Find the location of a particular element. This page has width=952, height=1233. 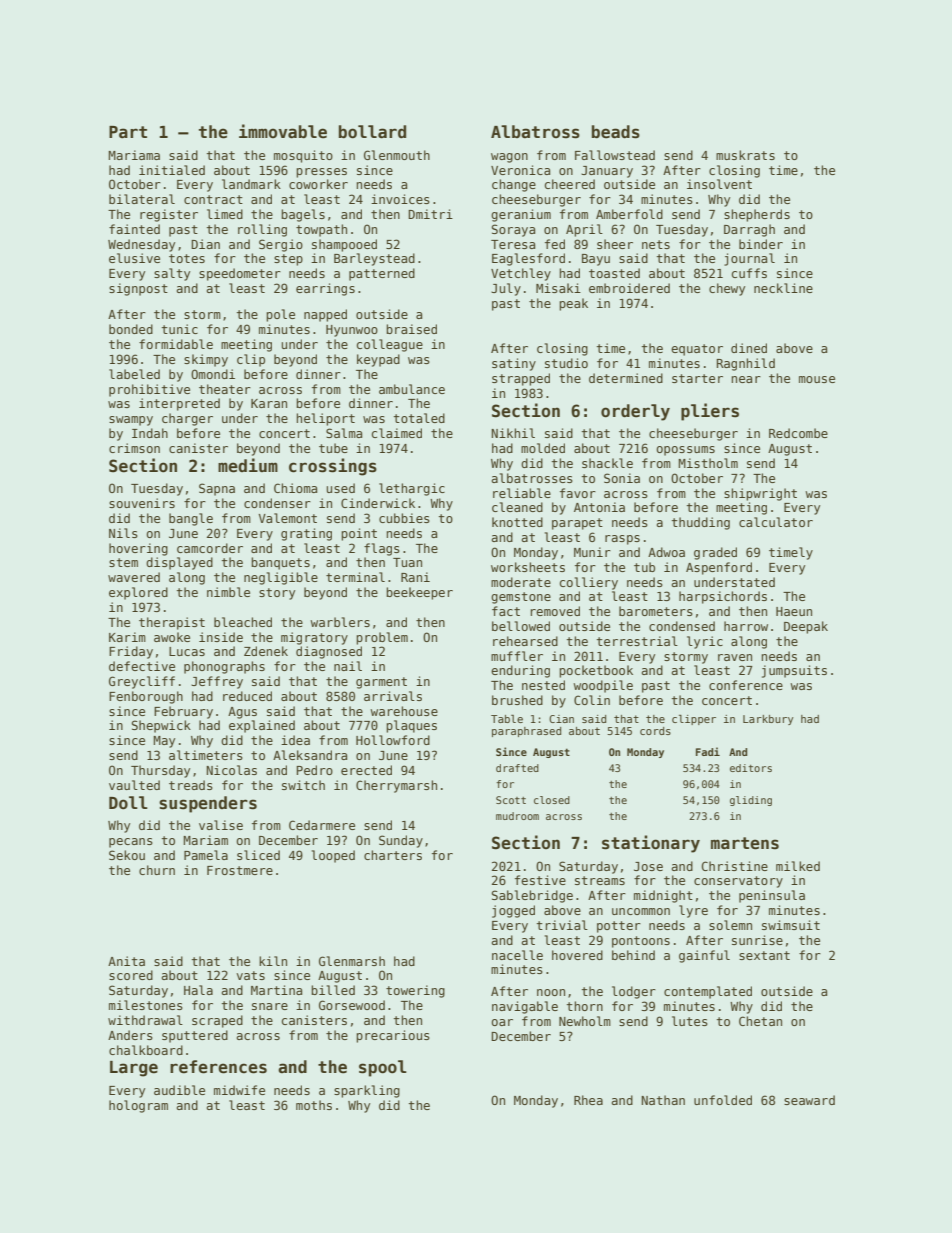

festive is located at coordinates (540, 880).
